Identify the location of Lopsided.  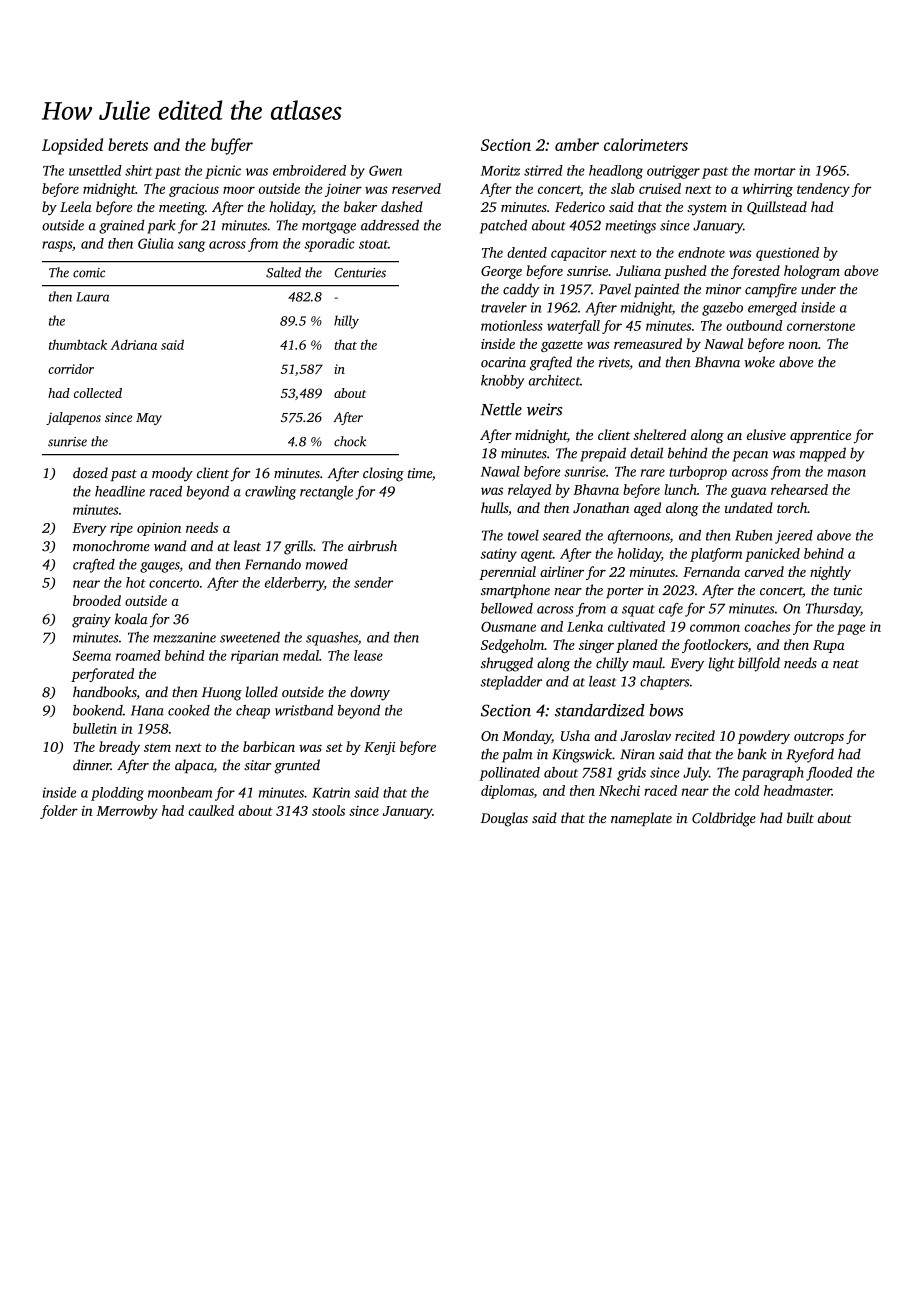
(72, 146).
